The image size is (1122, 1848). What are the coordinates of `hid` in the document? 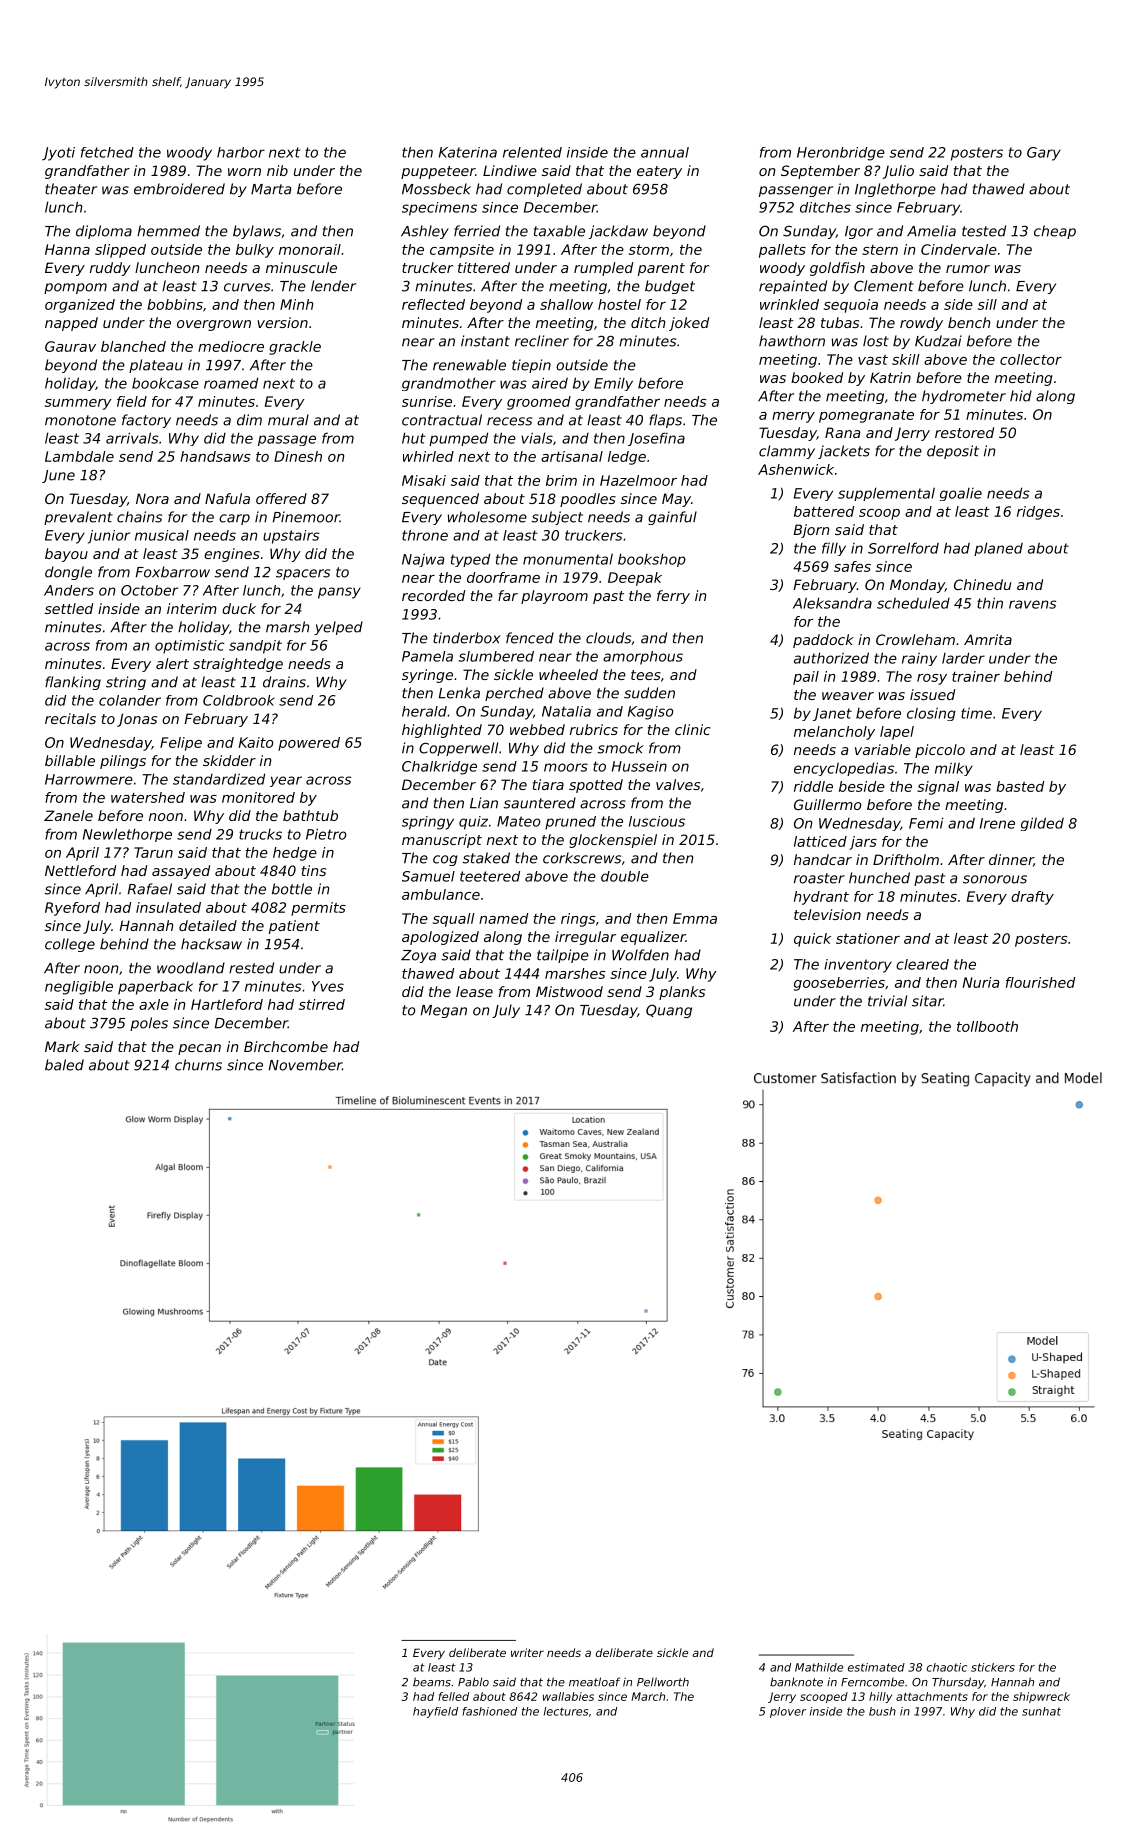 It's located at (1021, 396).
